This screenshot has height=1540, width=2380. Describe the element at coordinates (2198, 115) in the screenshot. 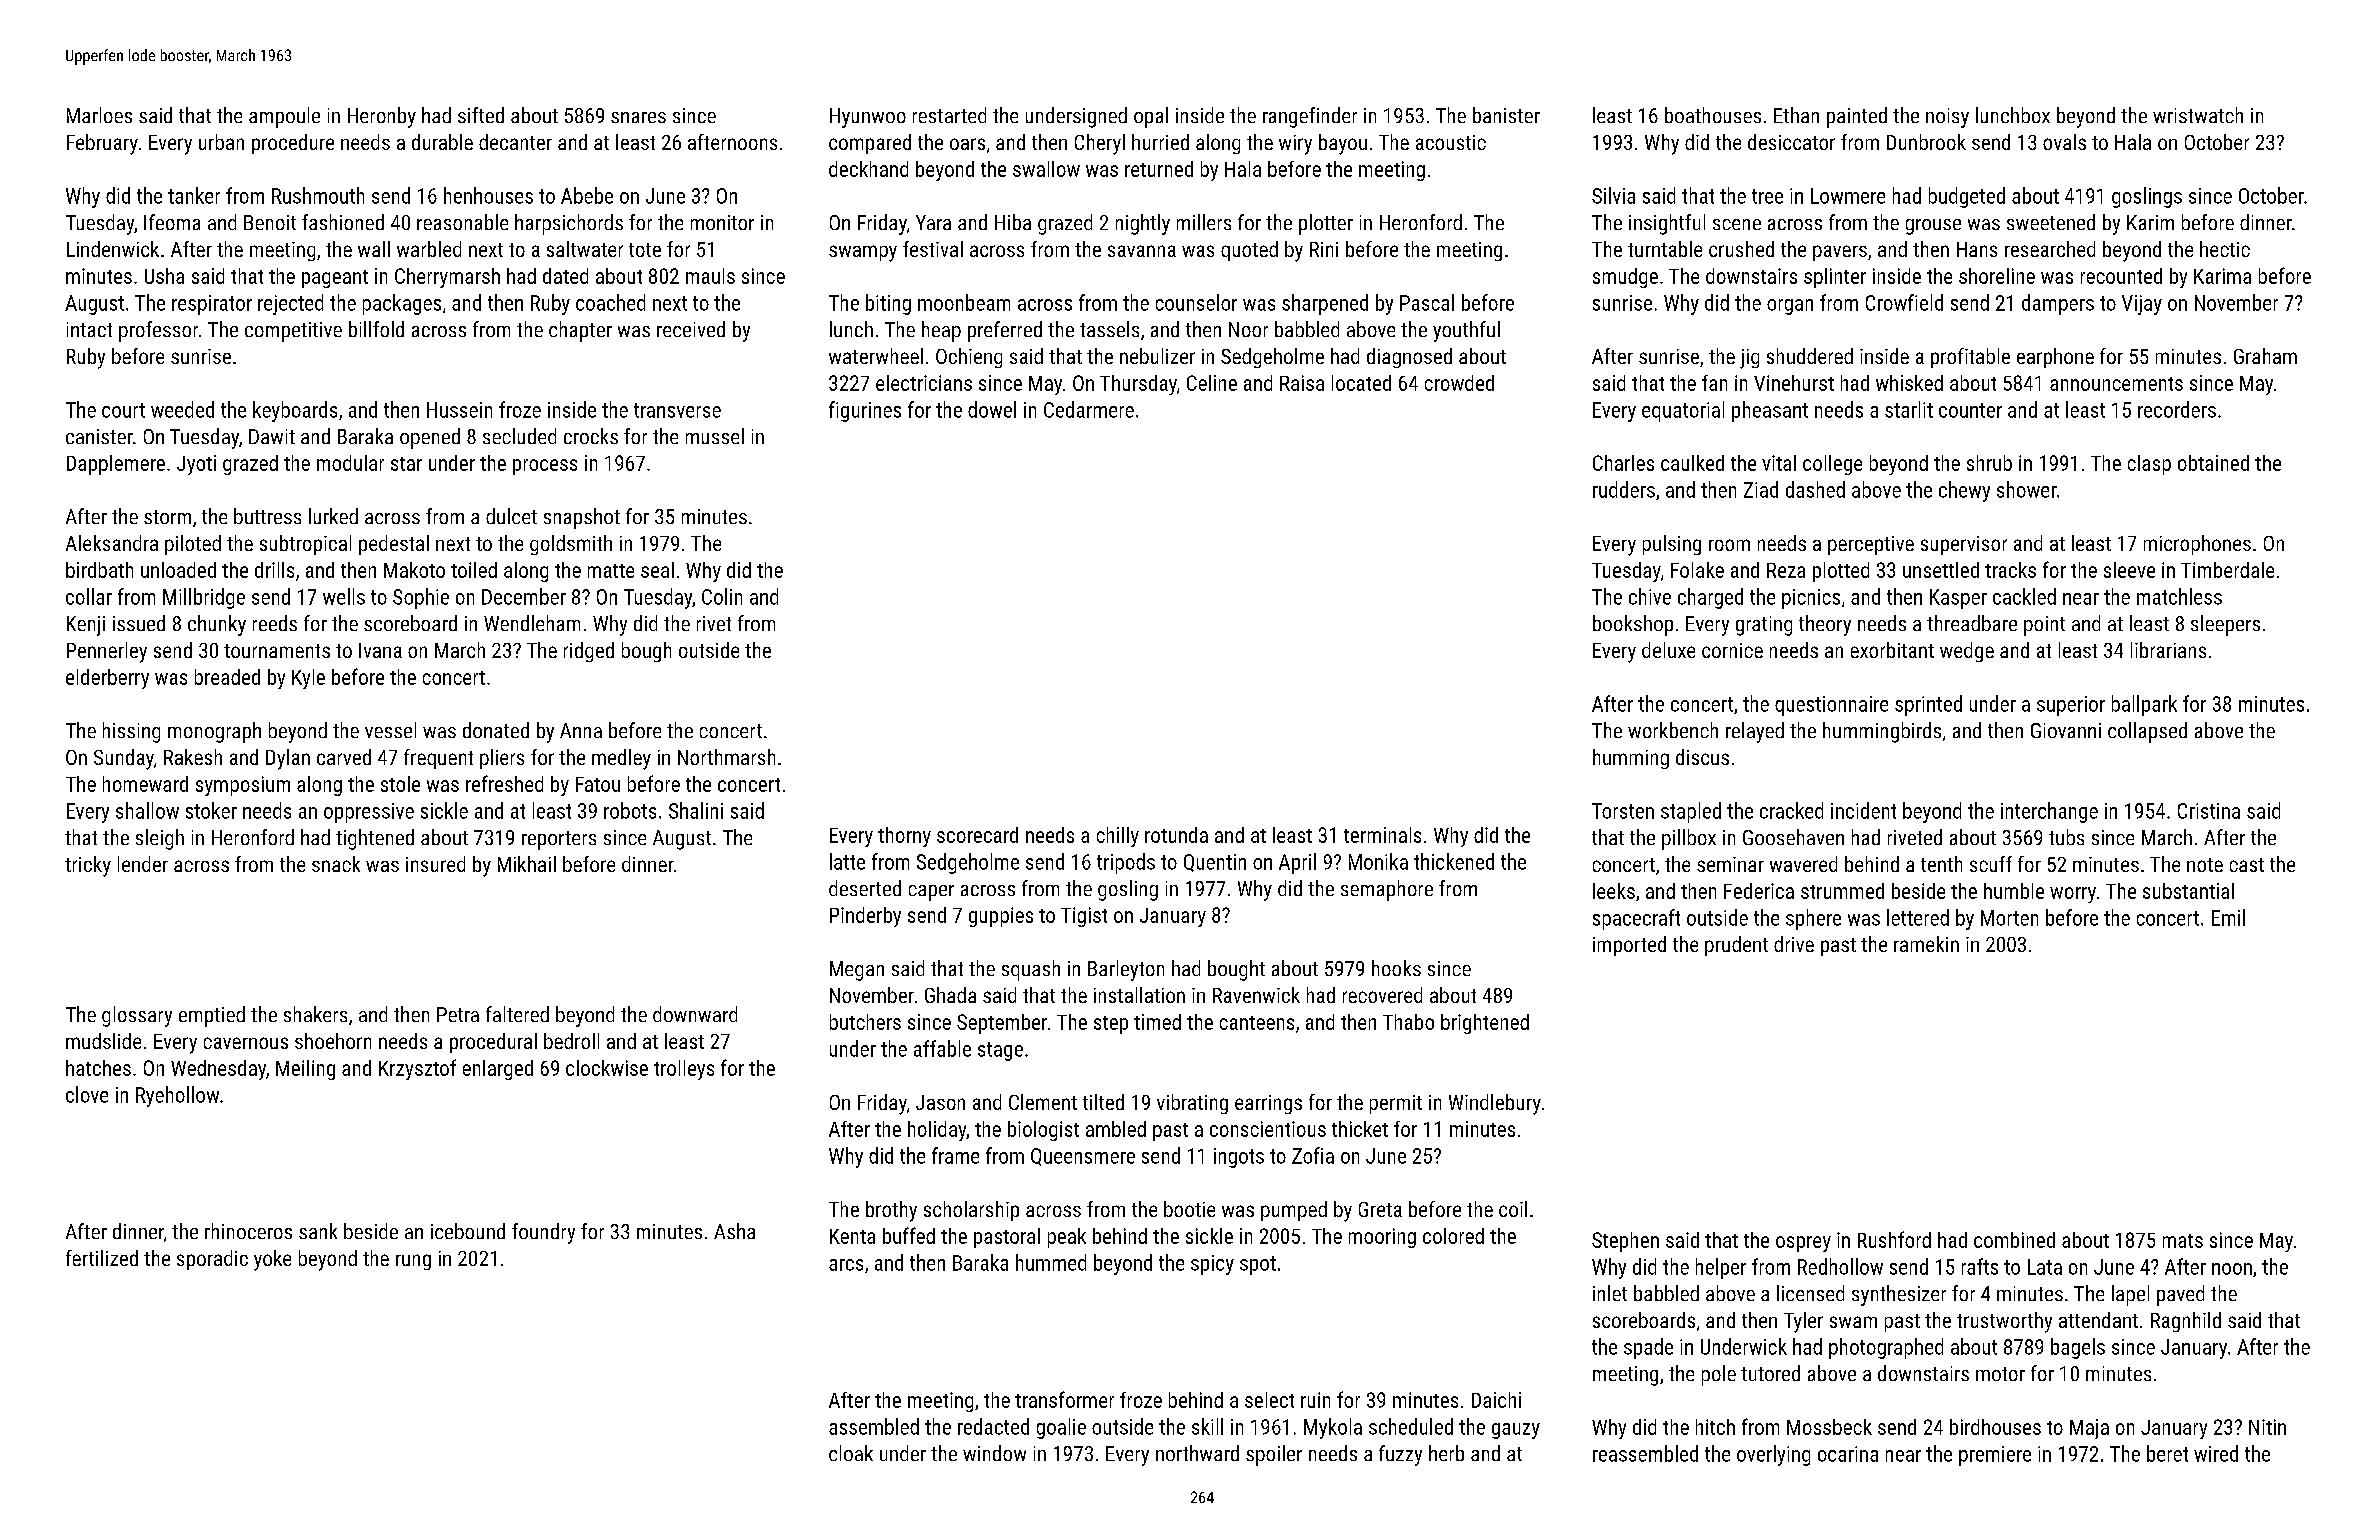

I see `wristwatch` at that location.
